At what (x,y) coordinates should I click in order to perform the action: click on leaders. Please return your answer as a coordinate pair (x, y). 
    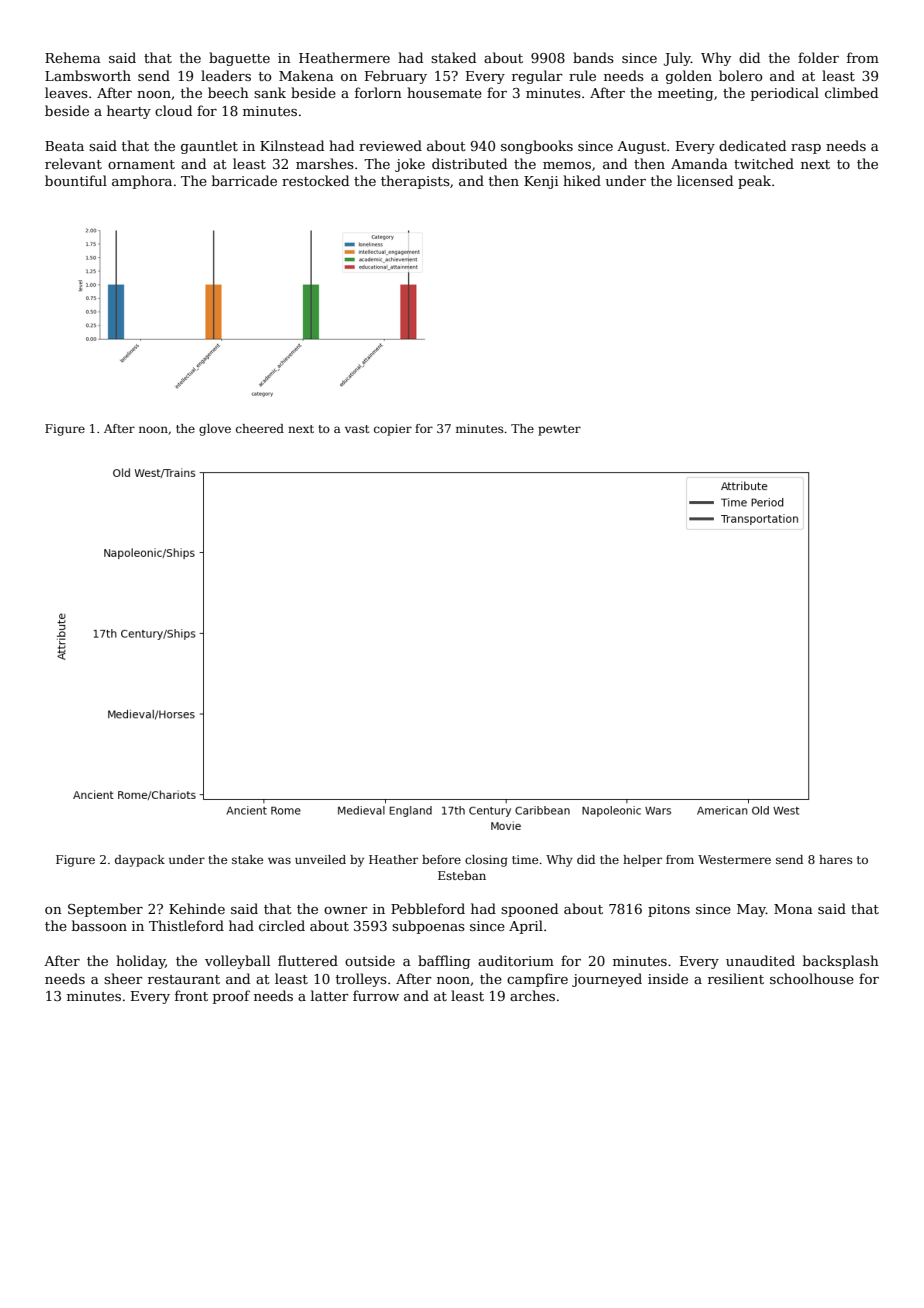
    Looking at the image, I should click on (226, 75).
